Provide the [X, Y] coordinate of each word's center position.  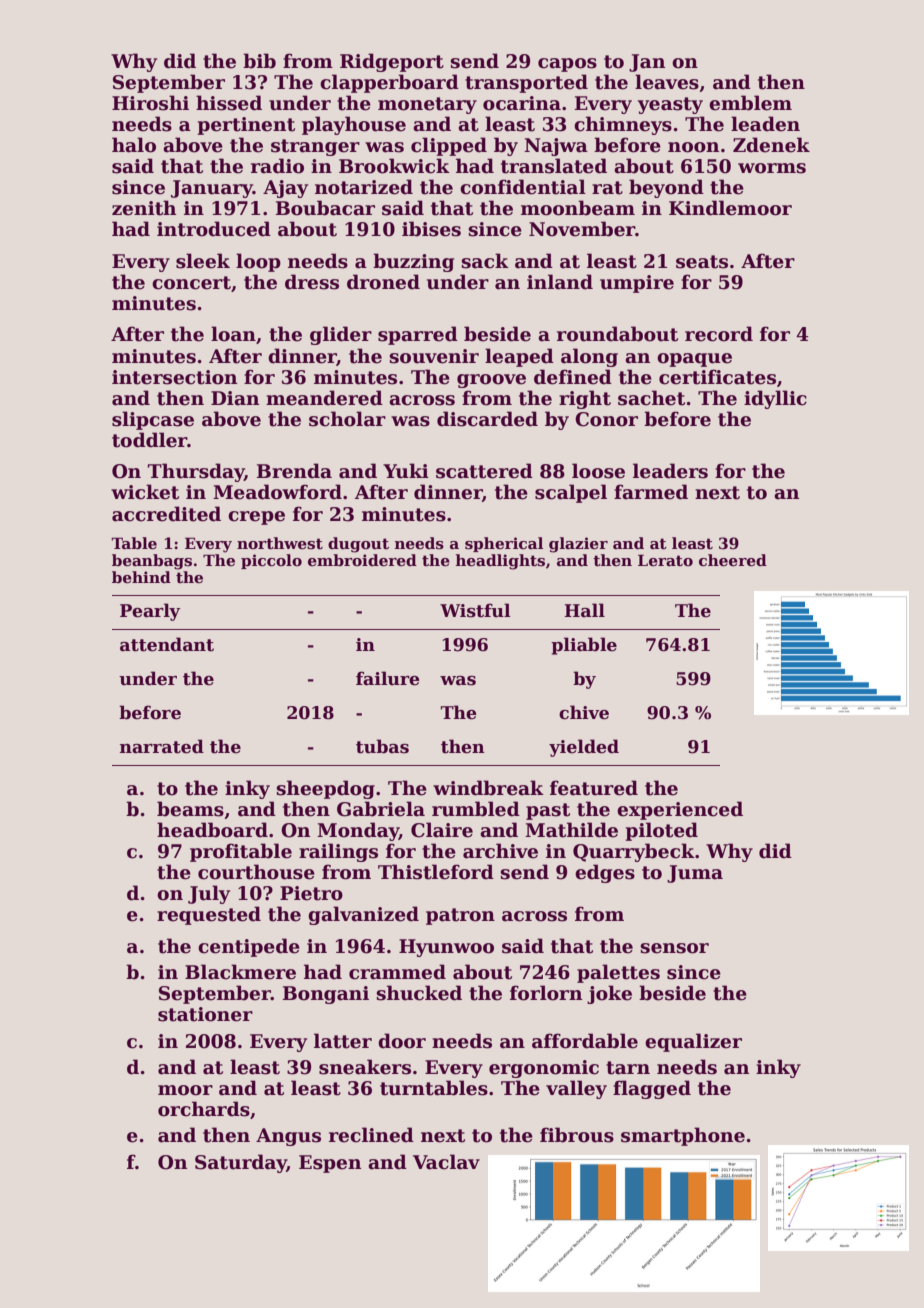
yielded [584, 748]
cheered [733, 560]
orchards [204, 1109]
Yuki [406, 471]
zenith [144, 208]
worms [772, 168]
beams [190, 809]
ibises [431, 229]
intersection [174, 377]
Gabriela [381, 809]
